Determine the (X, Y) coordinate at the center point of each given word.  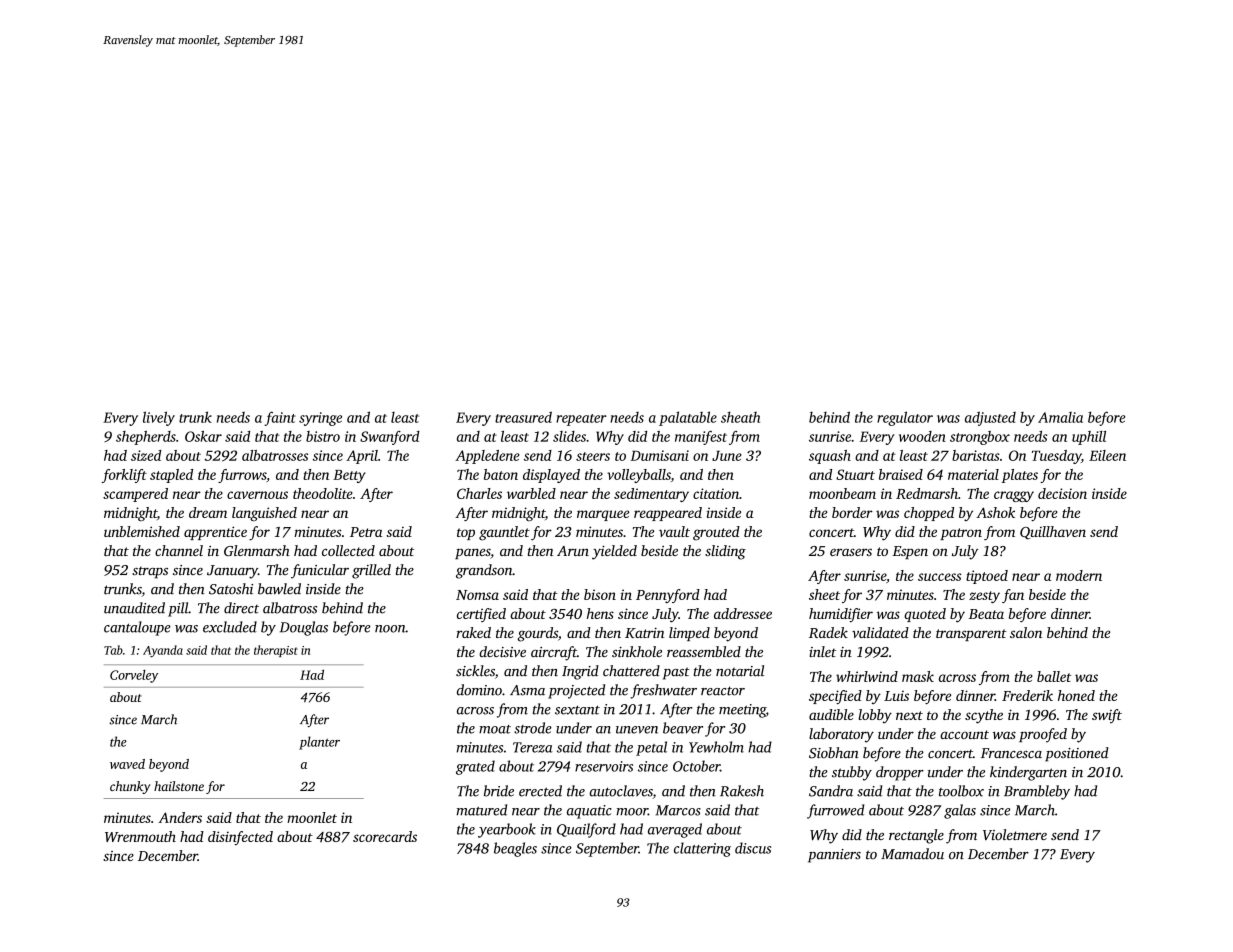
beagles (515, 849)
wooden (922, 436)
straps (150, 572)
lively (159, 418)
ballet (1054, 676)
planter (319, 743)
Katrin (644, 632)
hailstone (179, 786)
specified (835, 697)
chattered (631, 671)
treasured (523, 417)
